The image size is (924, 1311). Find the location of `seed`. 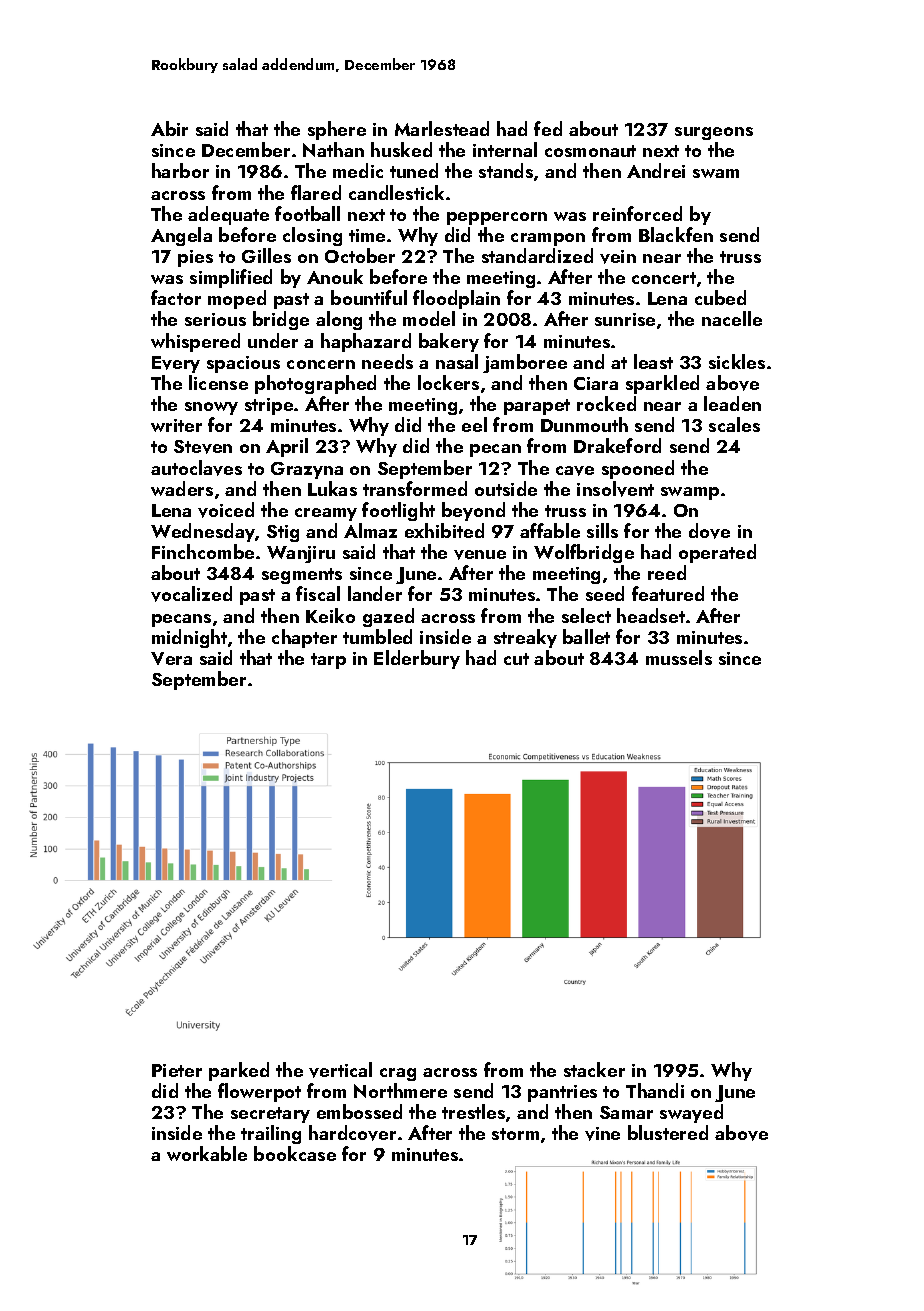

seed is located at coordinates (605, 593).
